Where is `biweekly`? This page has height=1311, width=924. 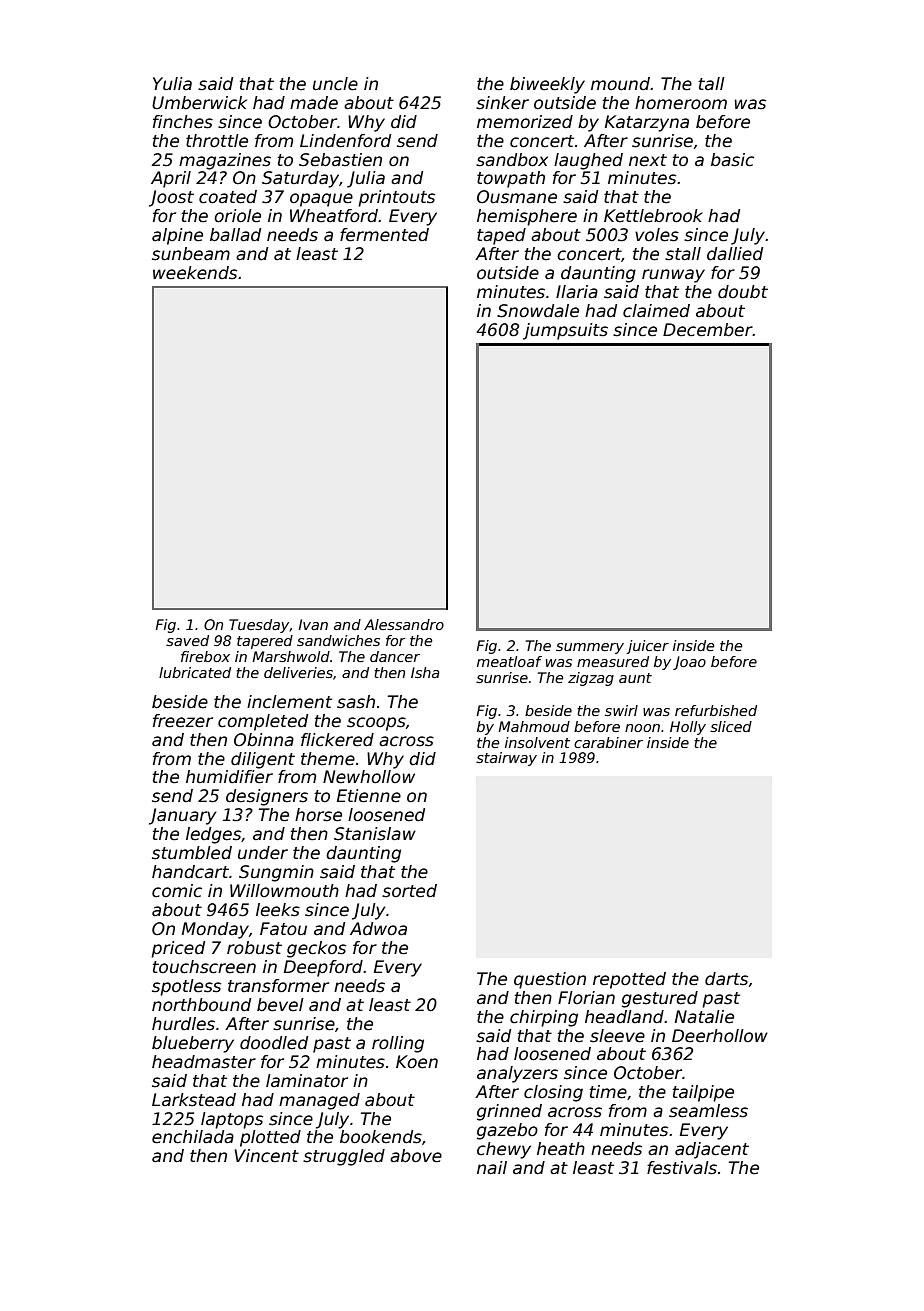
biweekly is located at coordinates (547, 85).
